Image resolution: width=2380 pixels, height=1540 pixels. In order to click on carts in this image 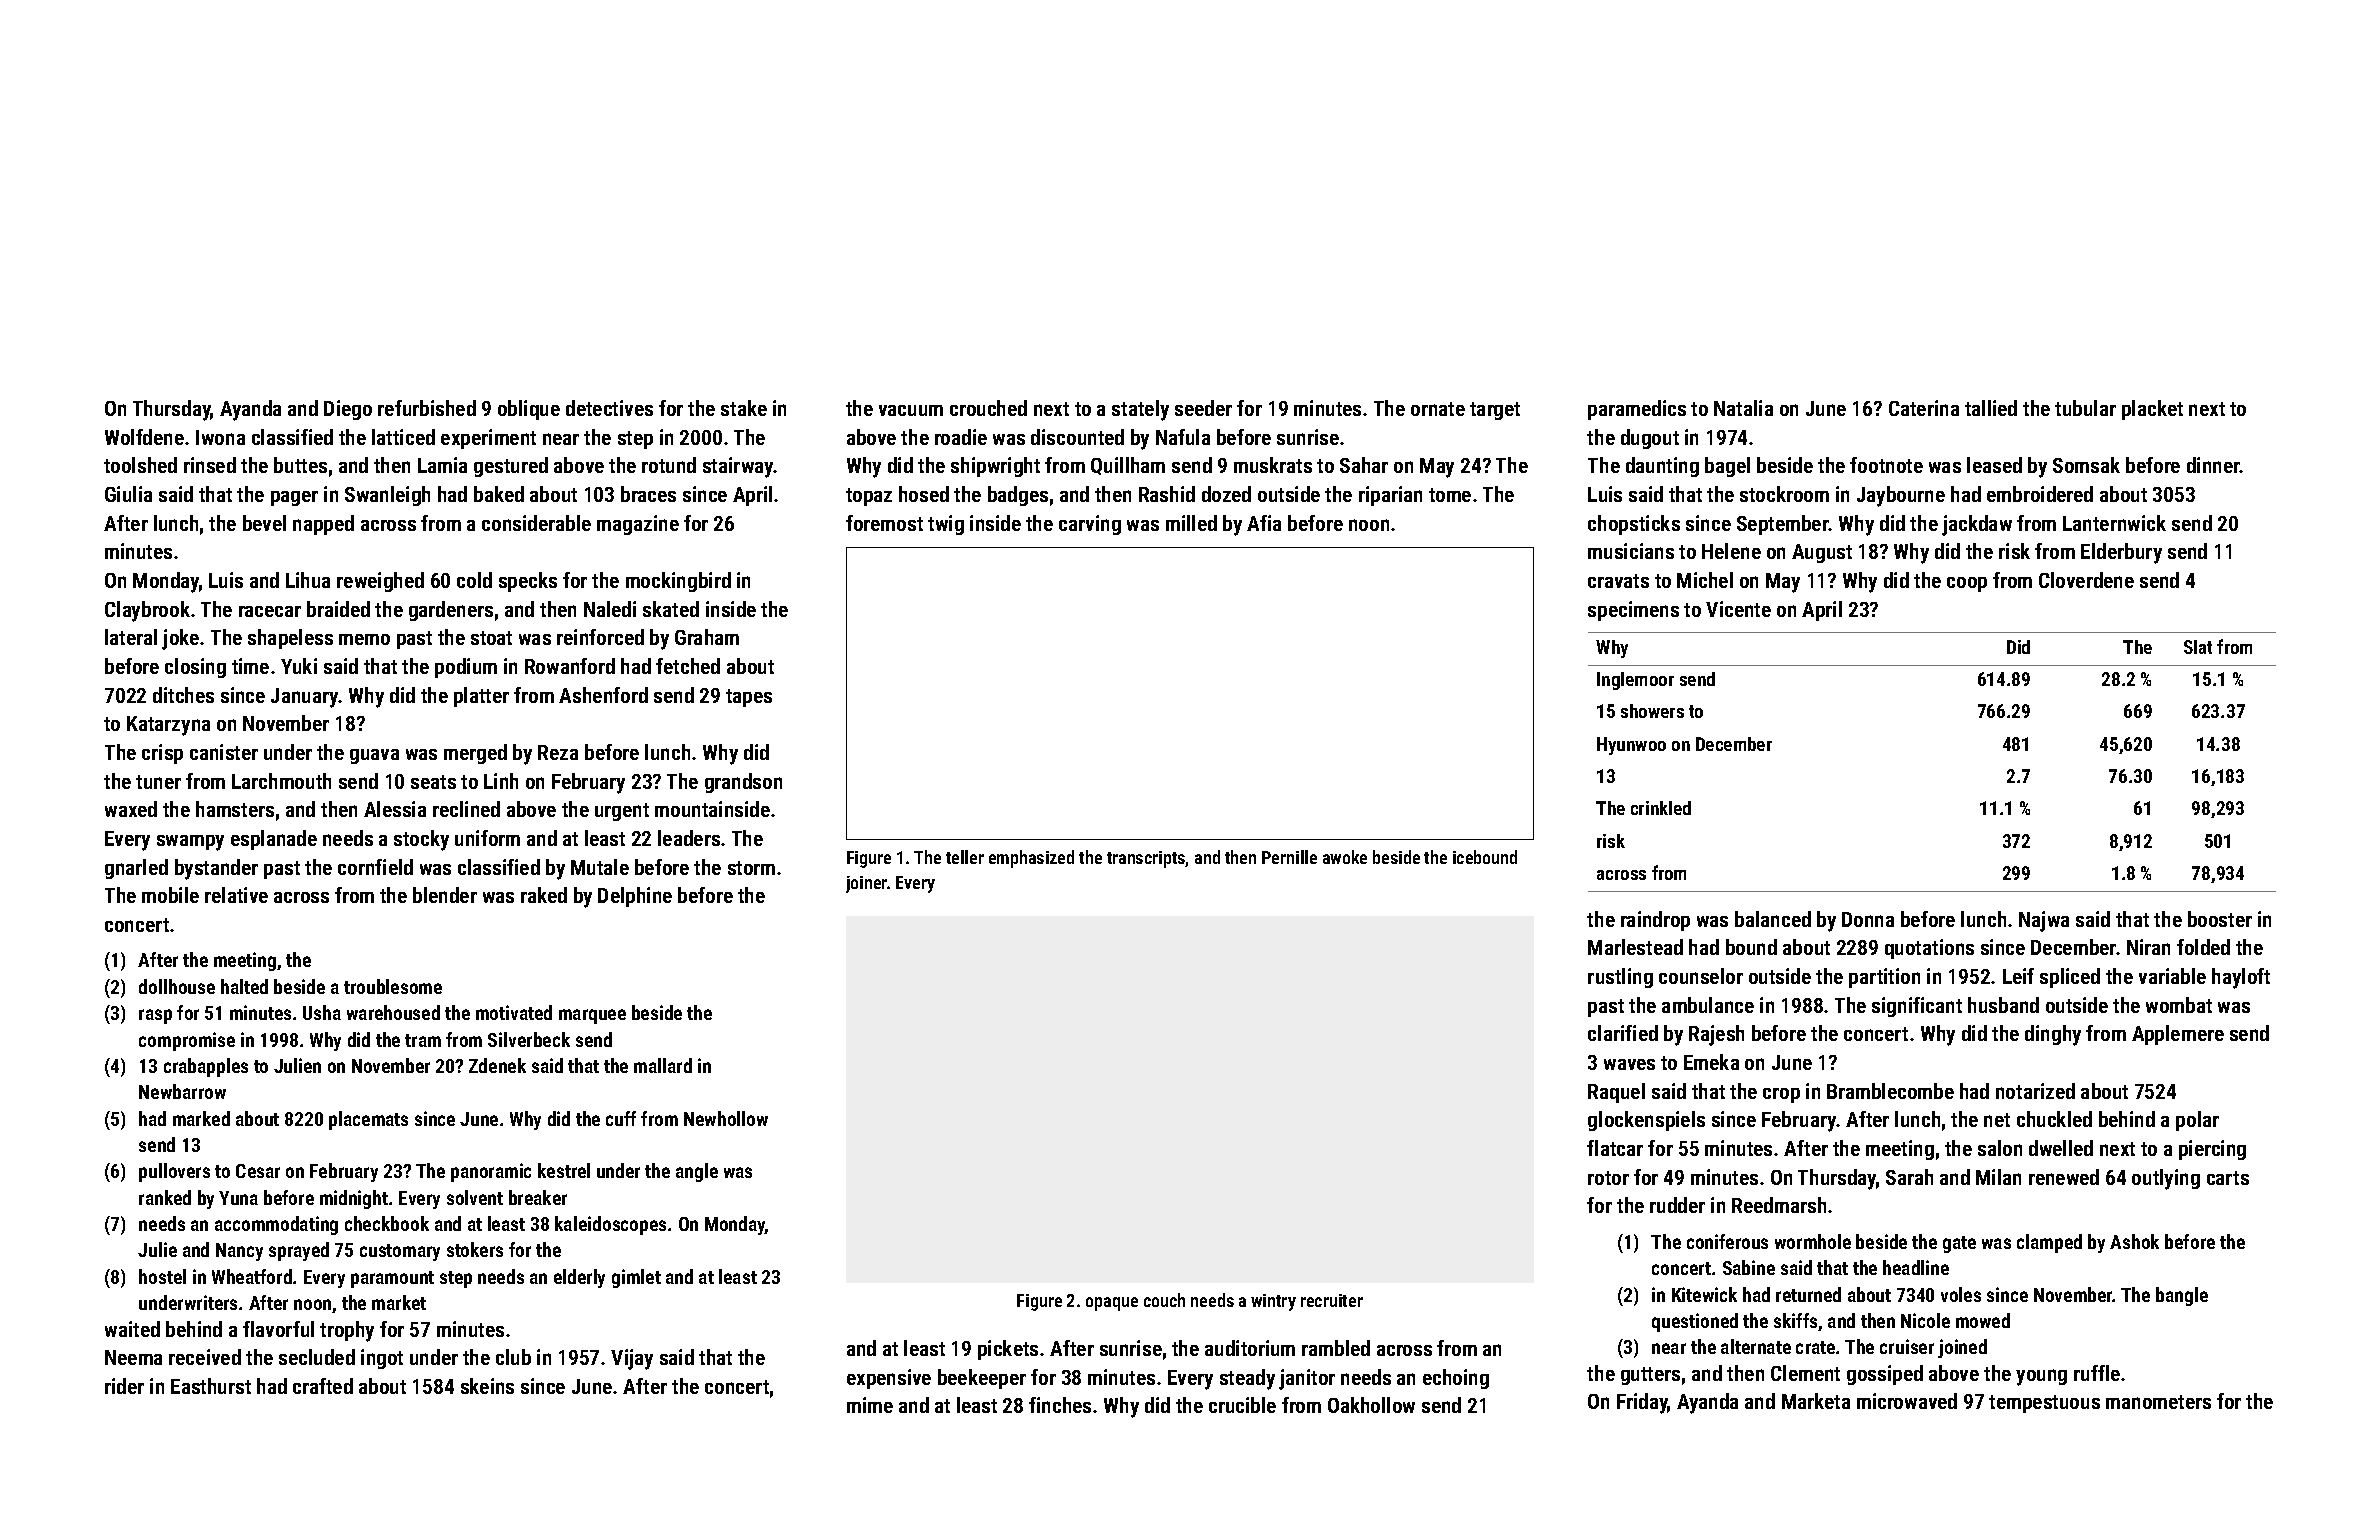, I will do `click(2228, 1178)`.
